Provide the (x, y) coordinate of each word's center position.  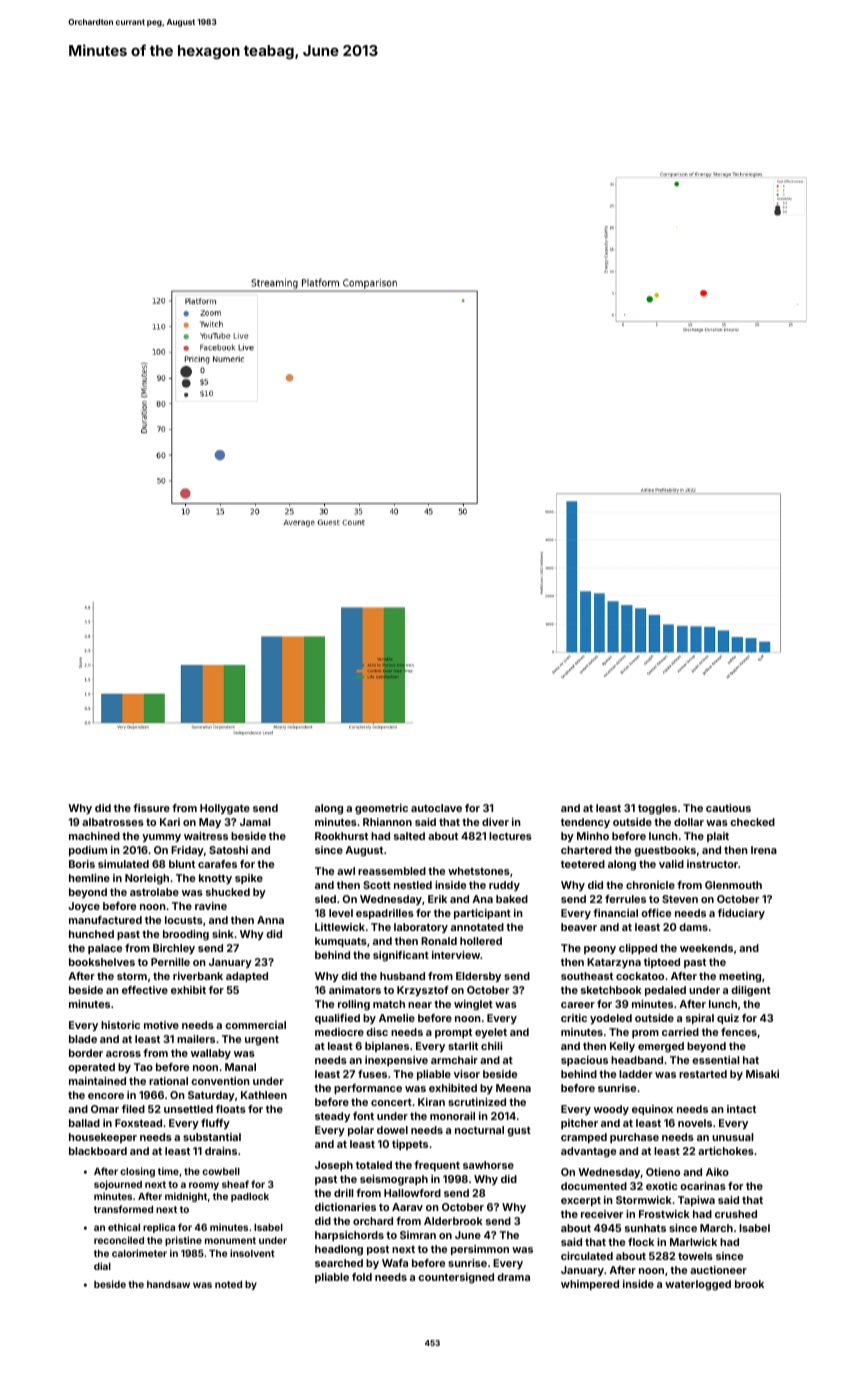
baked (512, 899)
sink (223, 934)
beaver (579, 927)
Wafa (395, 1263)
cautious (728, 808)
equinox (652, 1110)
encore (106, 1096)
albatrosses (113, 822)
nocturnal (479, 1130)
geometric (381, 809)
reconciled (119, 1240)
